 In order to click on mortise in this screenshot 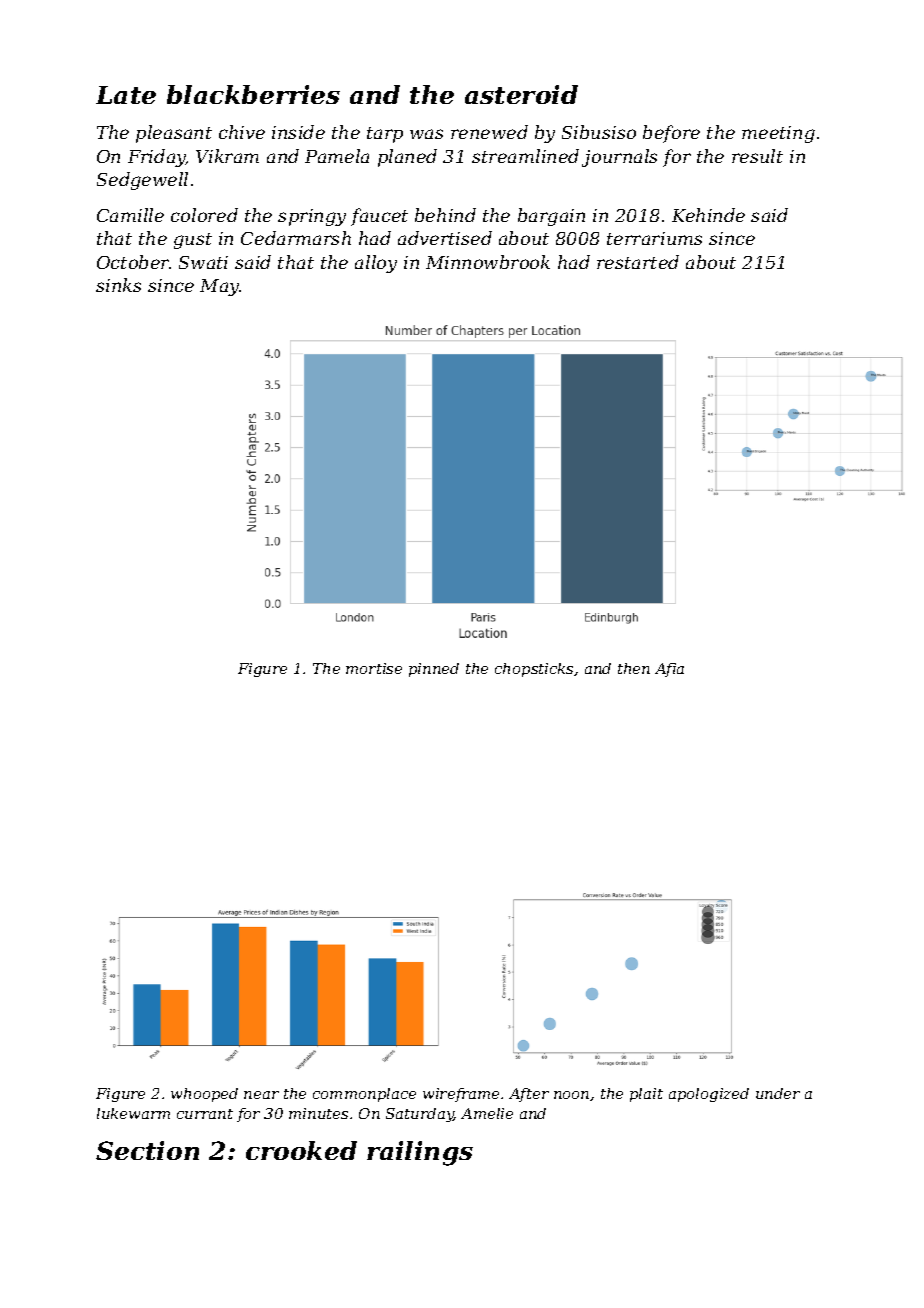, I will do `click(374, 668)`.
